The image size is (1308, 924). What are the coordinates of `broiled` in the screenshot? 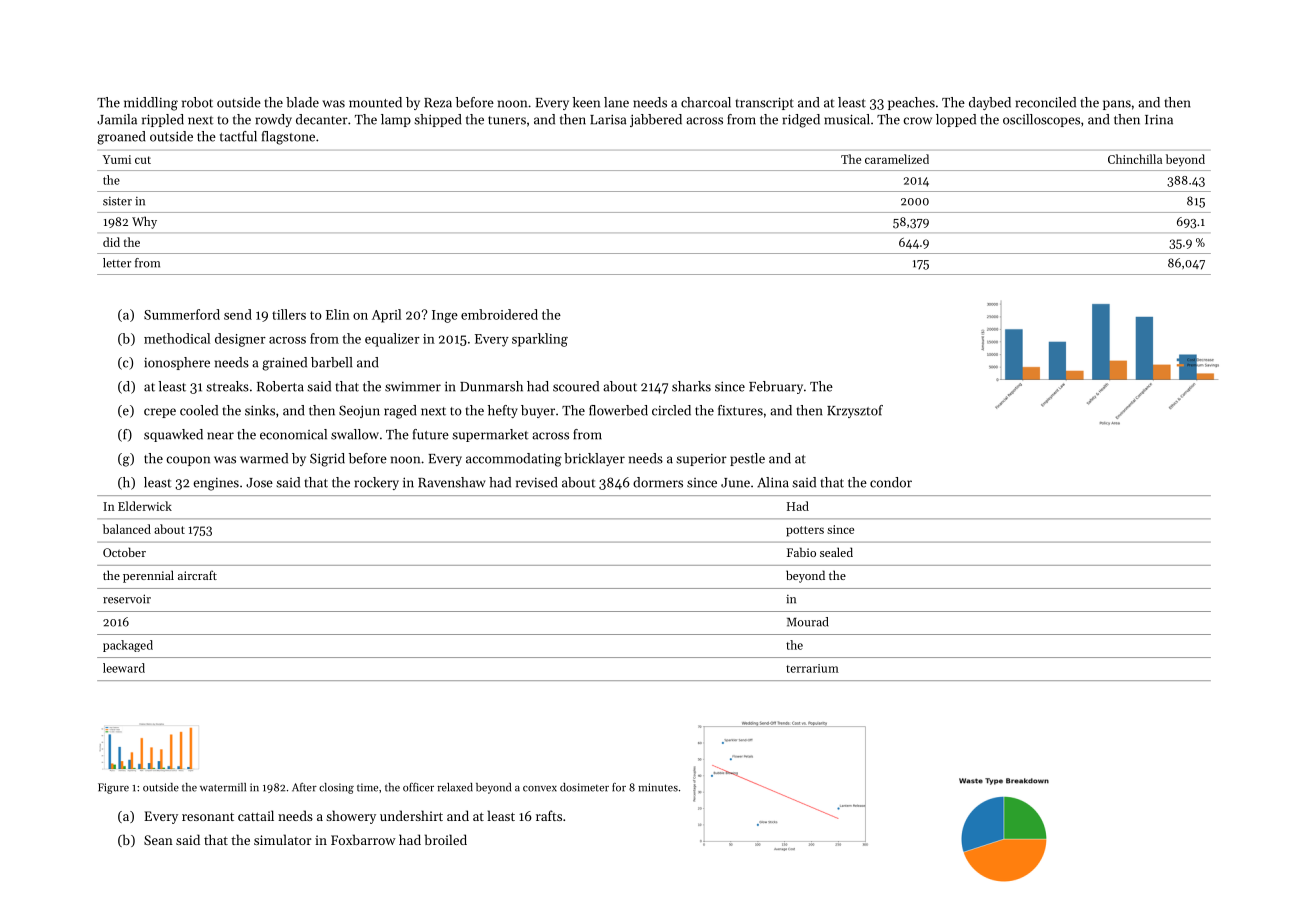 It's located at (446, 839).
